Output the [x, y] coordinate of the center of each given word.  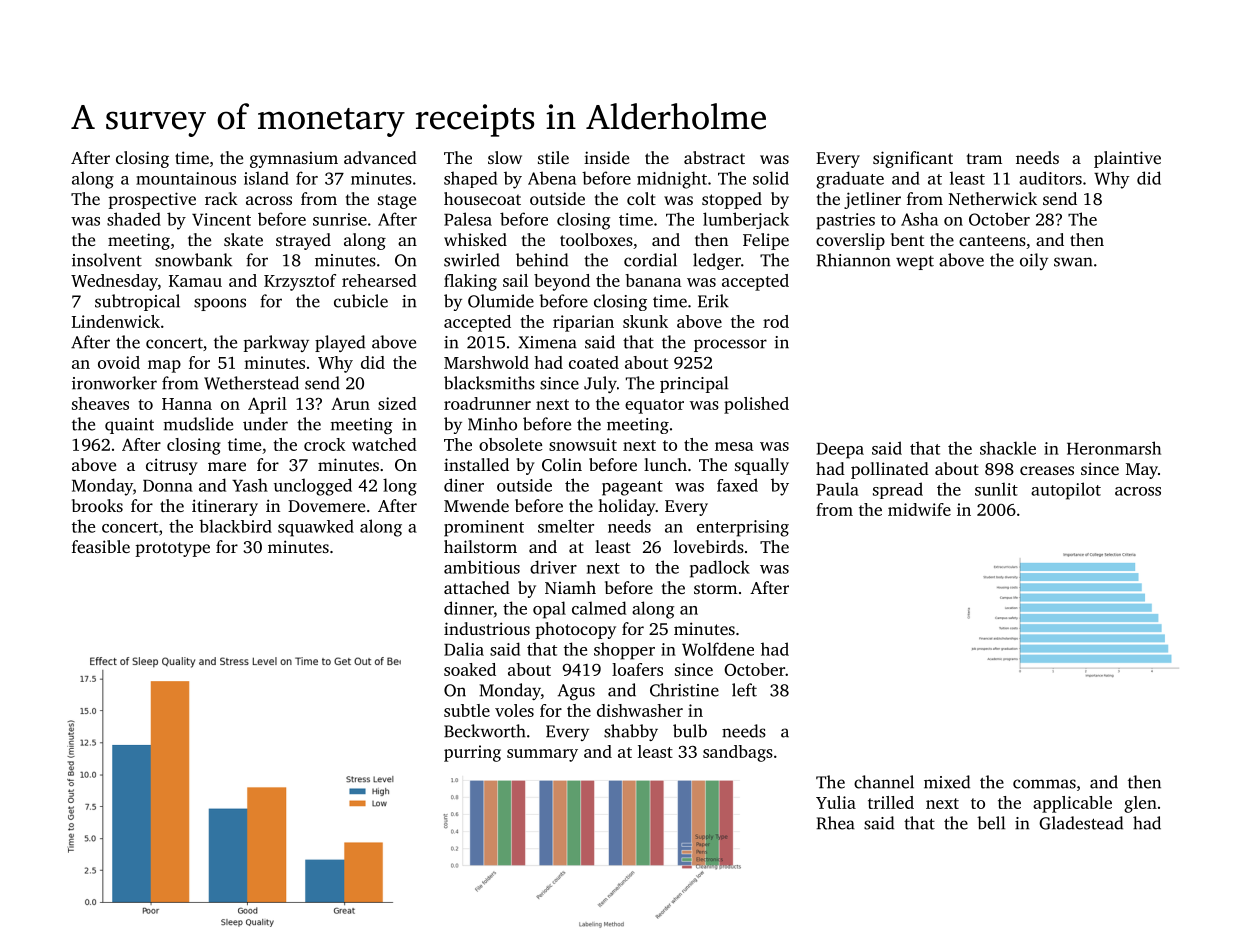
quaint [129, 426]
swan [1073, 262]
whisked [475, 239]
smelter [566, 526]
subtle [467, 710]
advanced [380, 157]
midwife [919, 509]
